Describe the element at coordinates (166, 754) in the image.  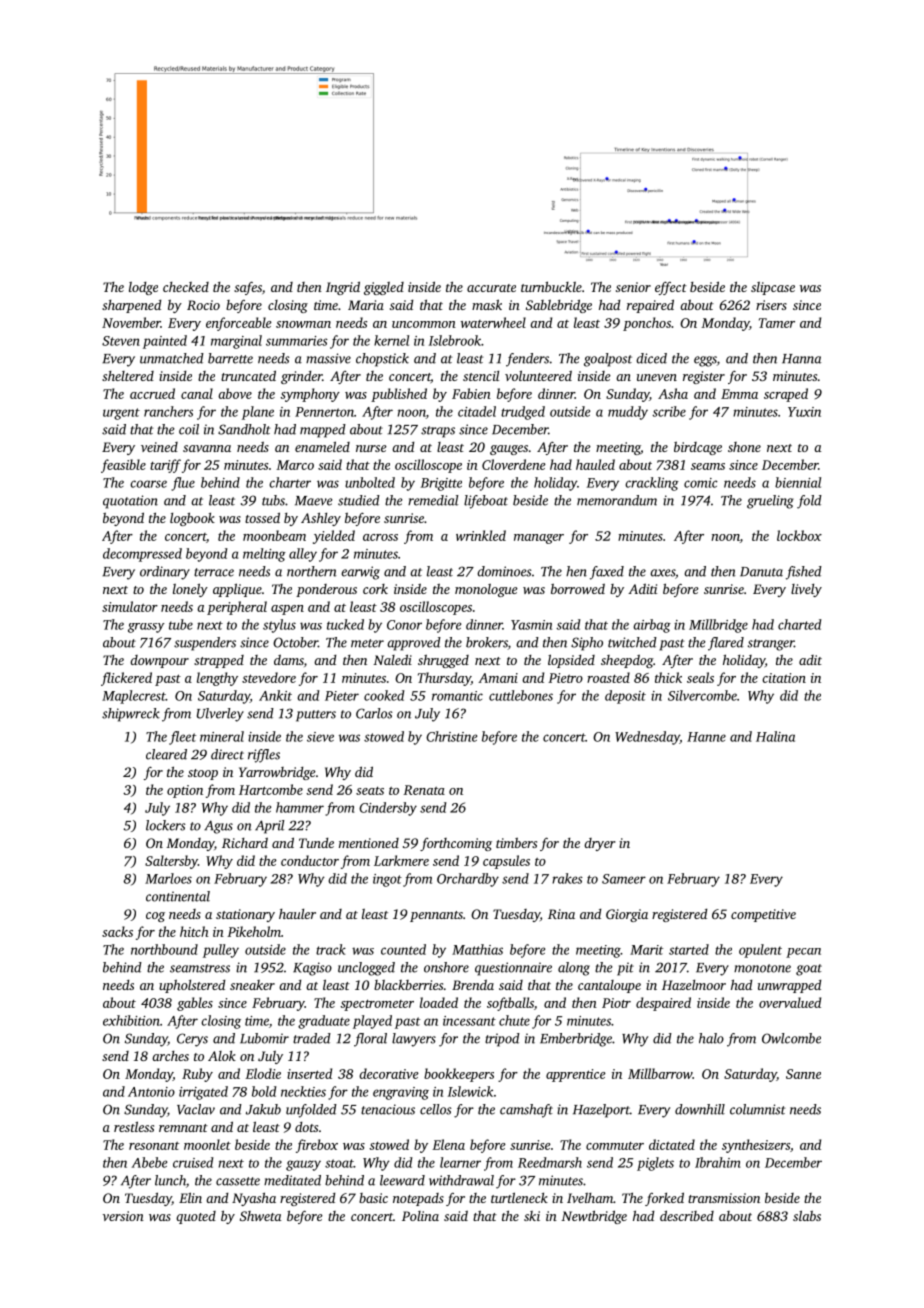
I see `cleared` at that location.
